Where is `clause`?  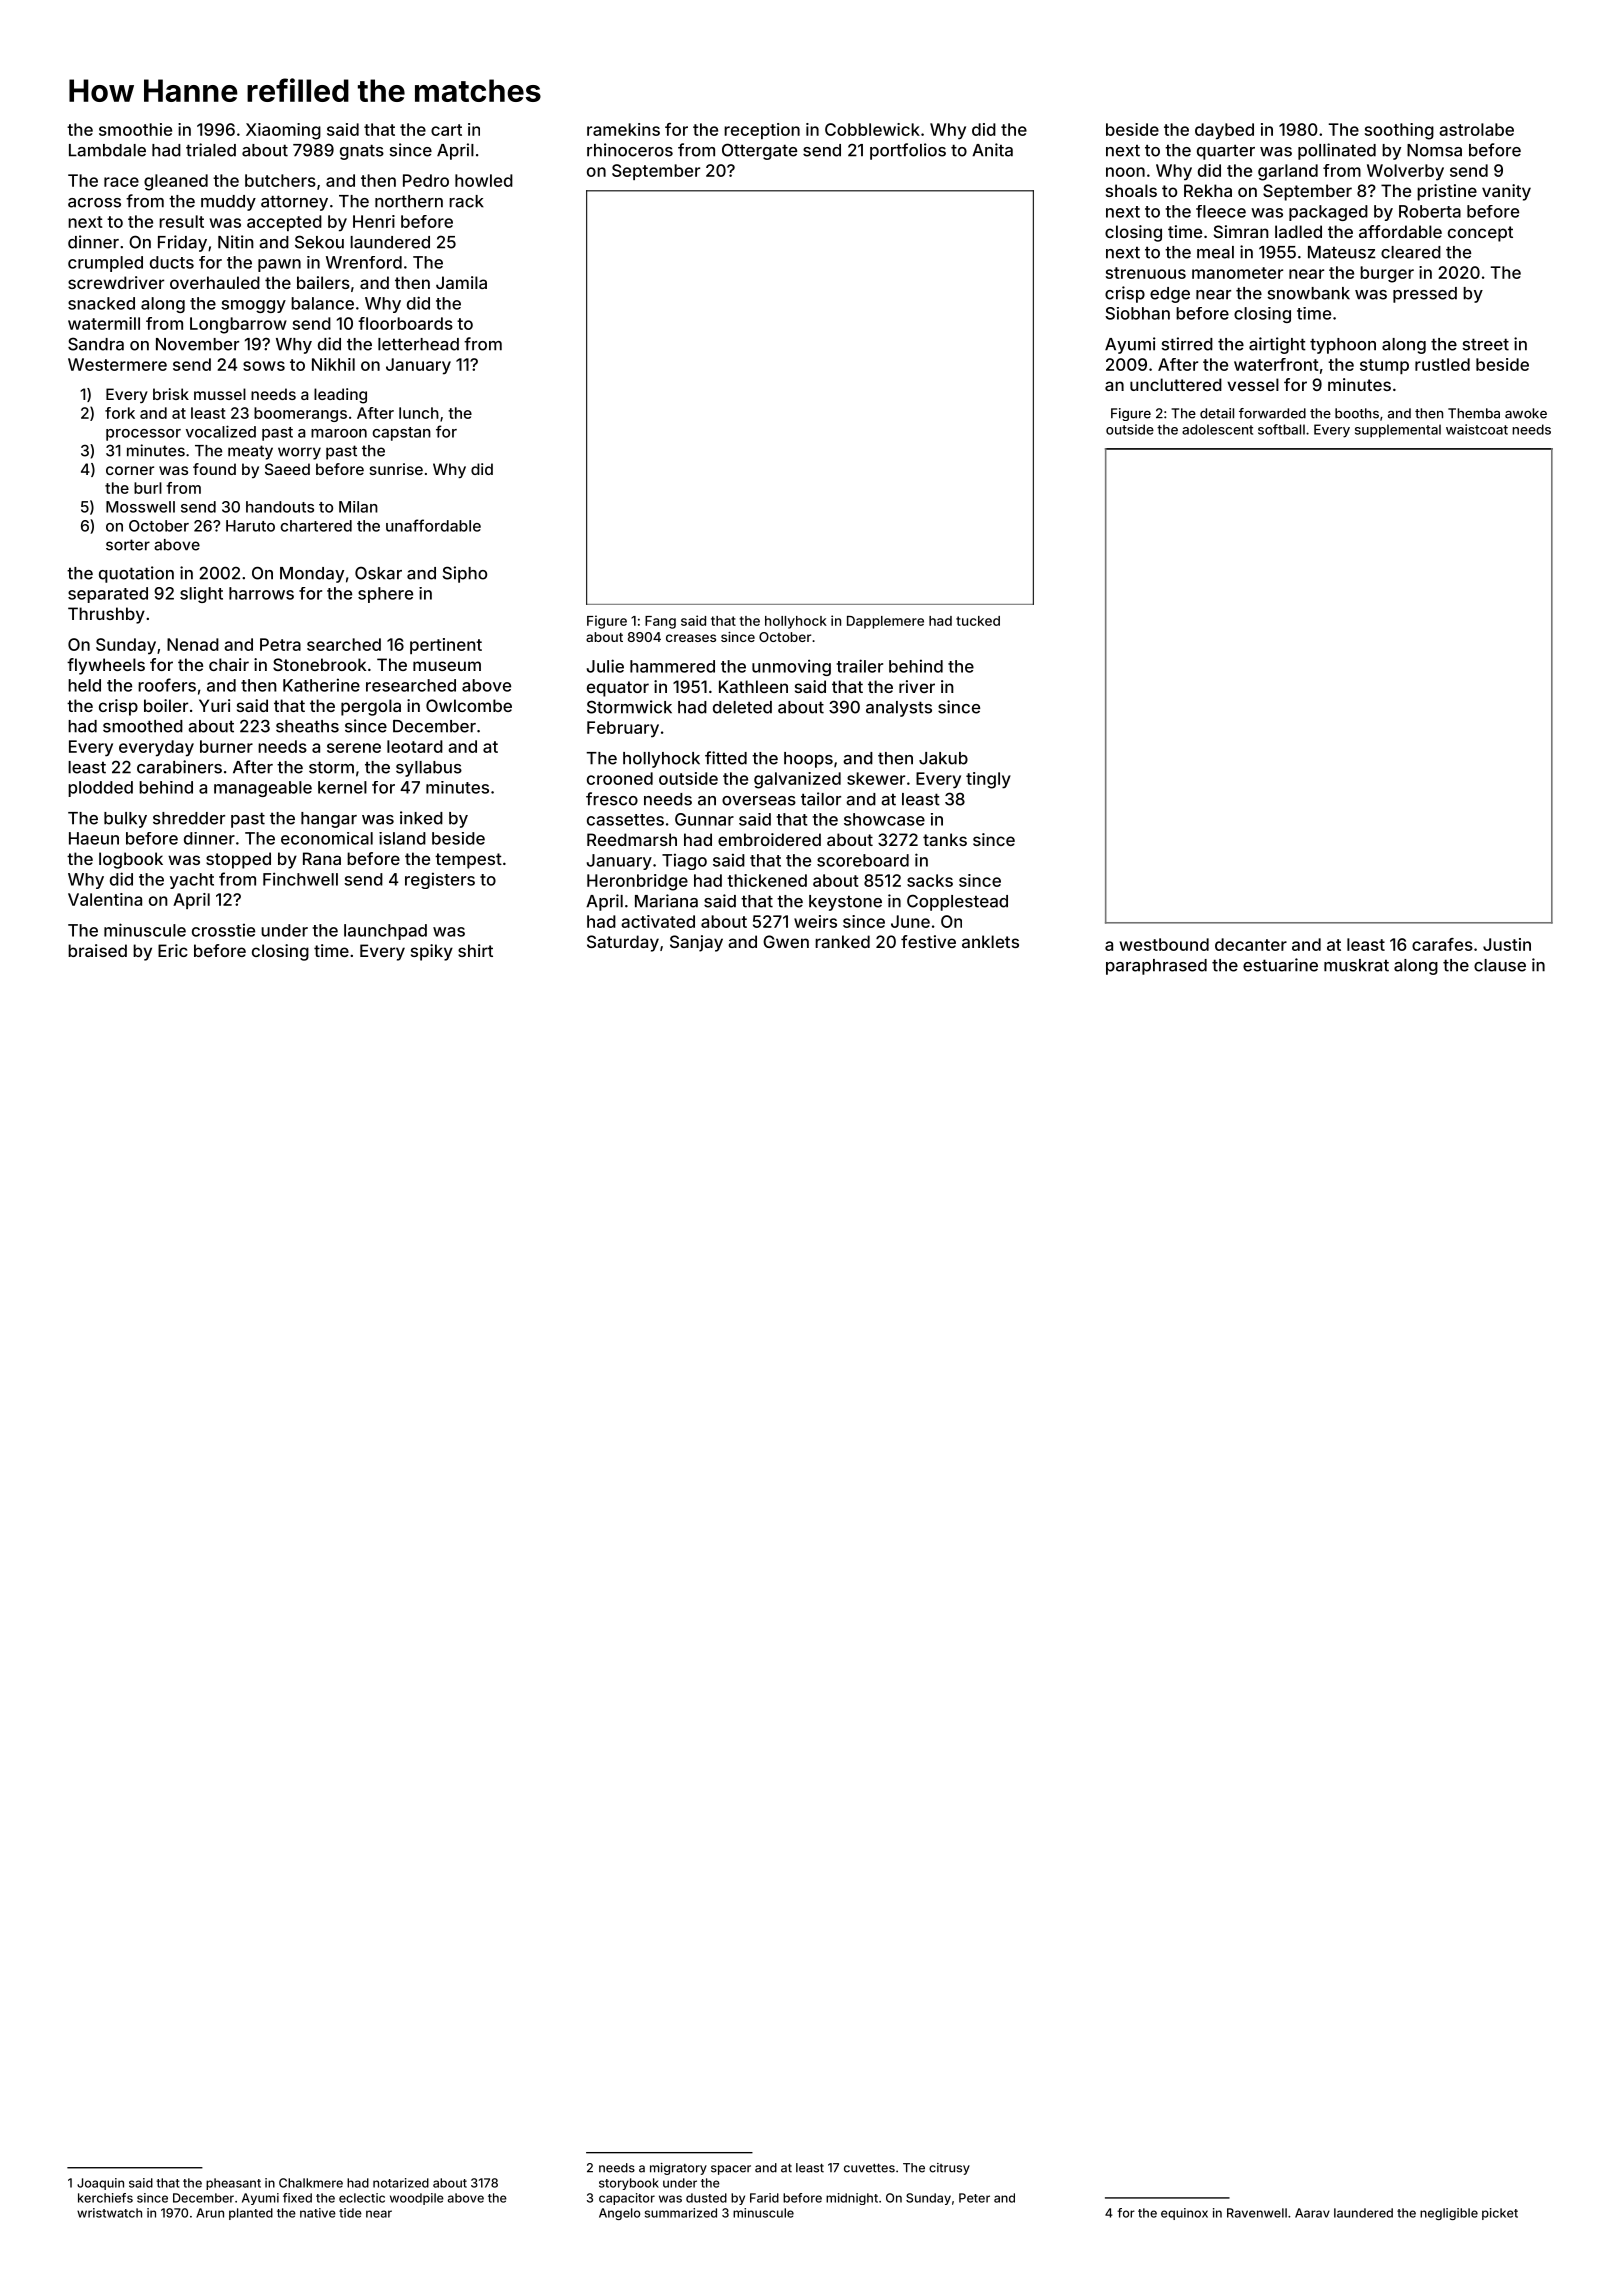
clause is located at coordinates (1500, 965).
